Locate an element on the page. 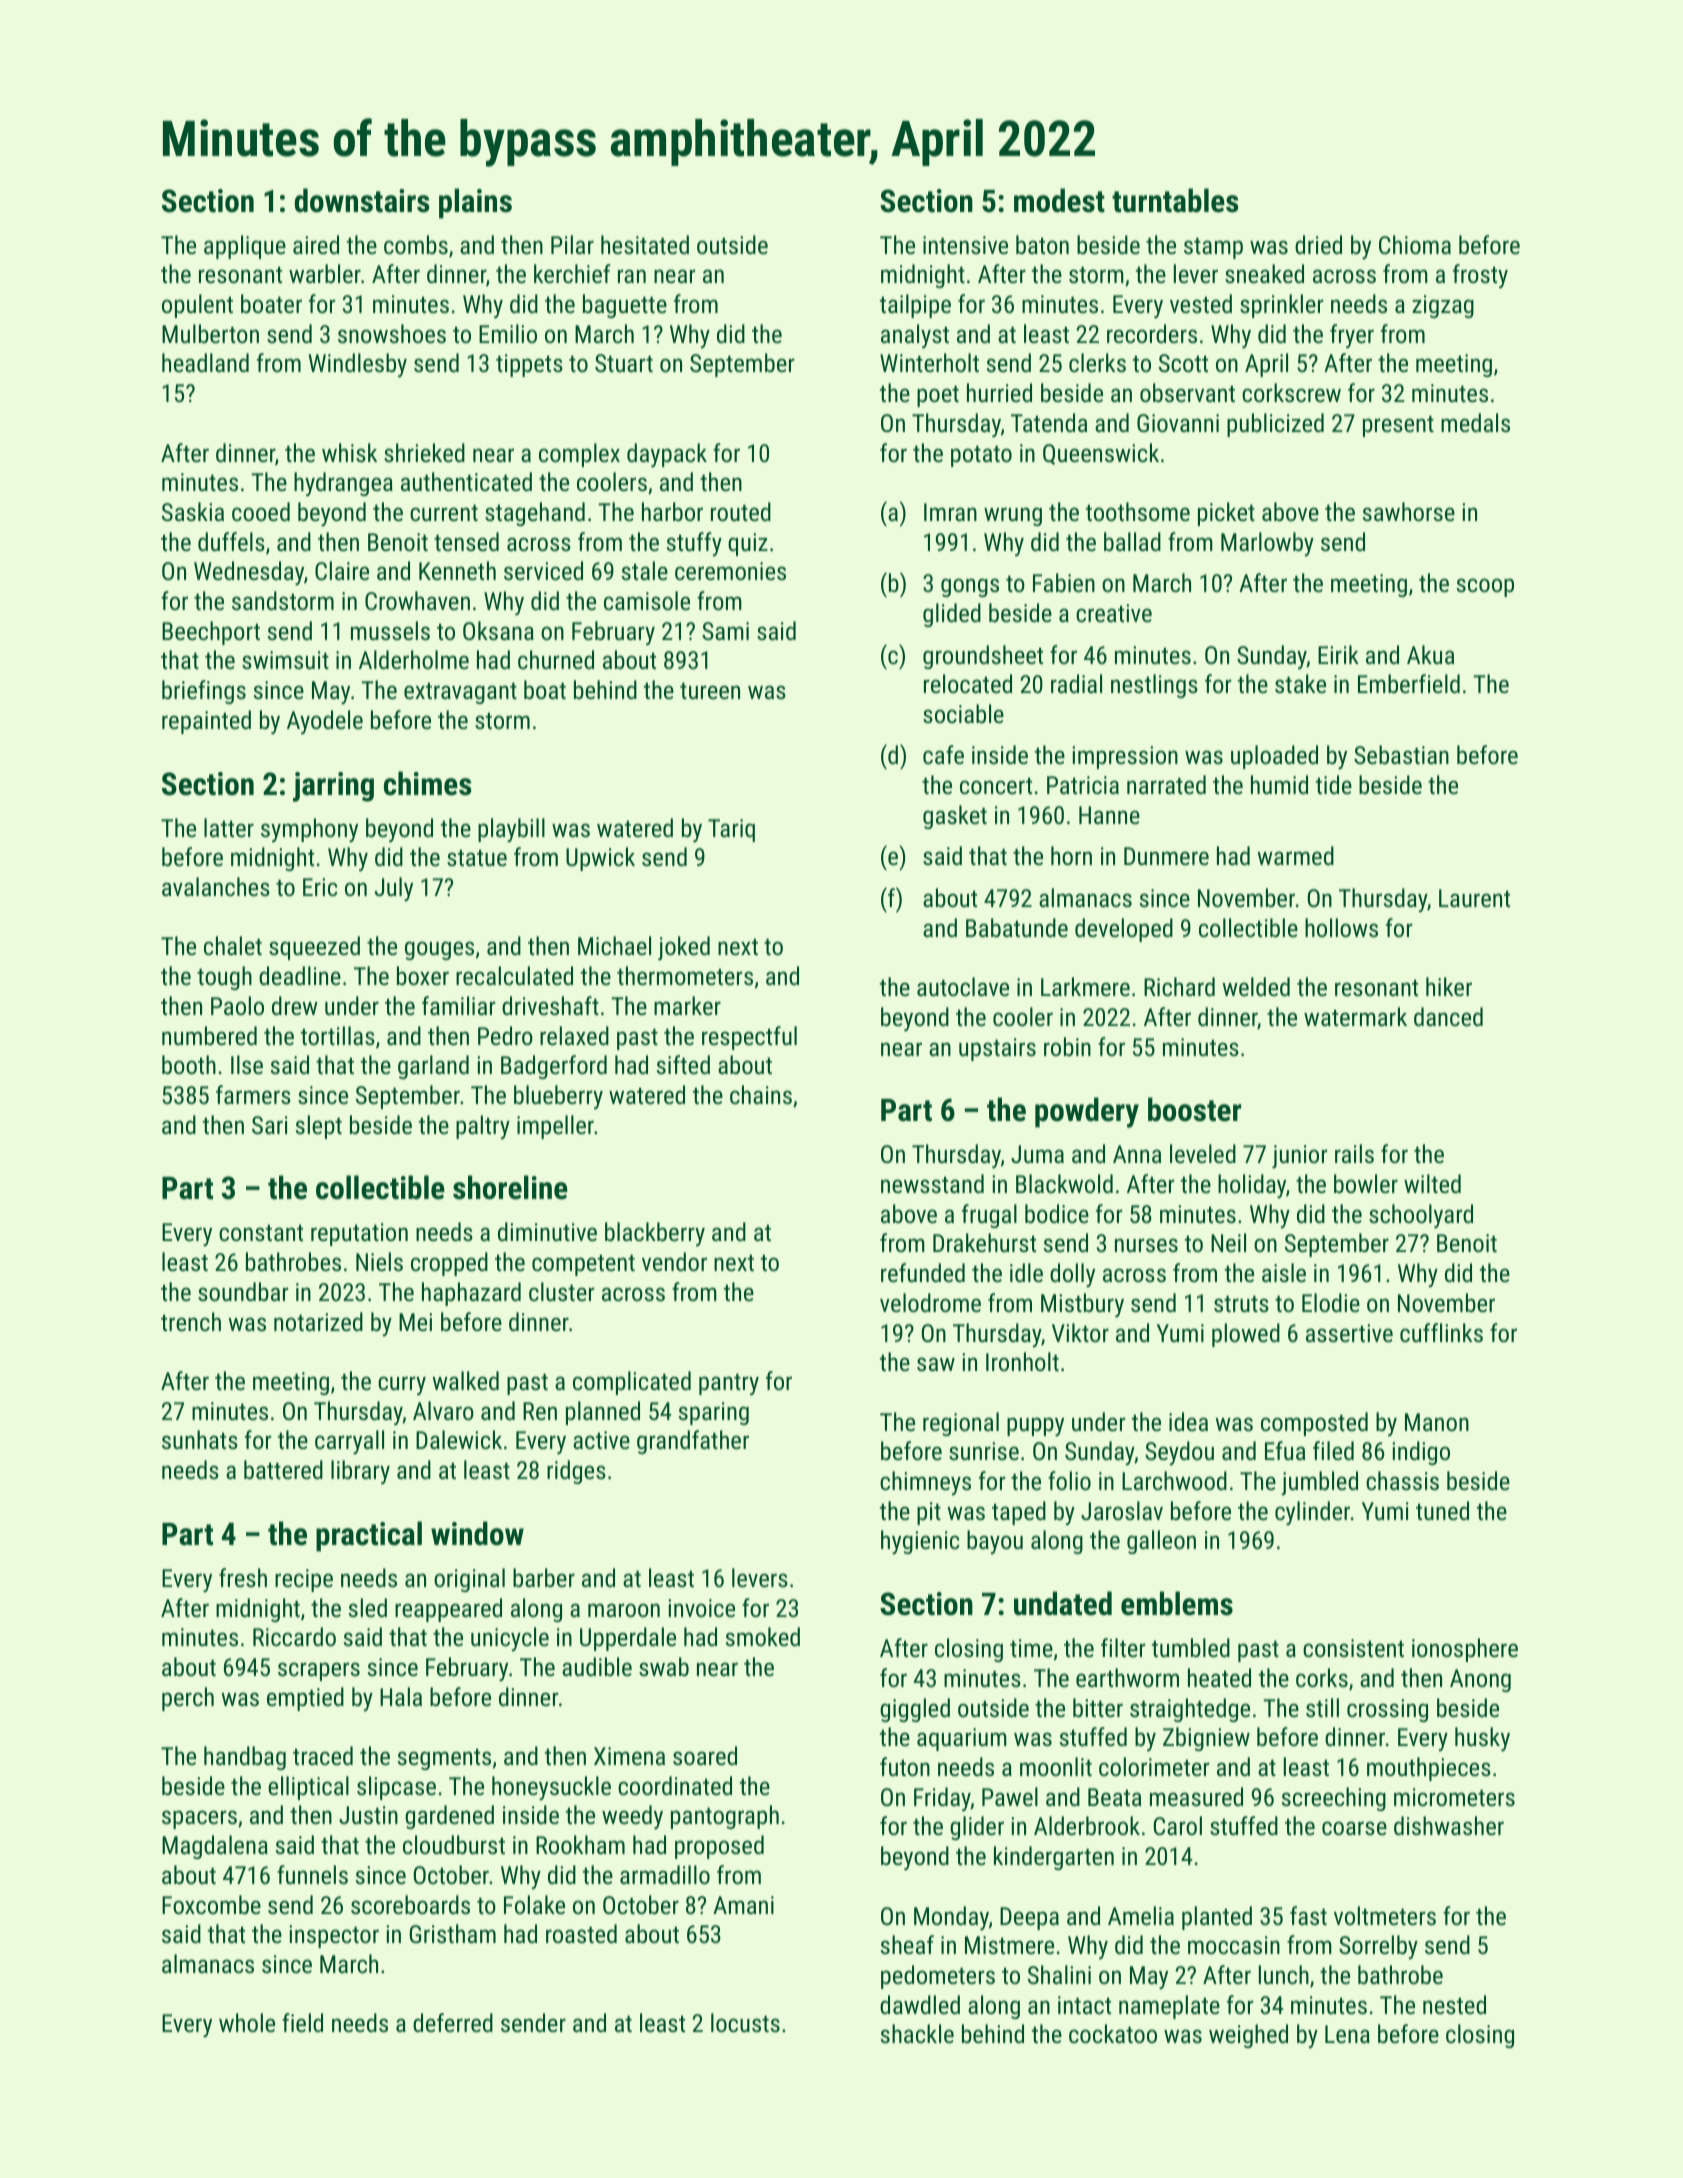 The height and width of the page is (2178, 1683). constant is located at coordinates (261, 1232).
